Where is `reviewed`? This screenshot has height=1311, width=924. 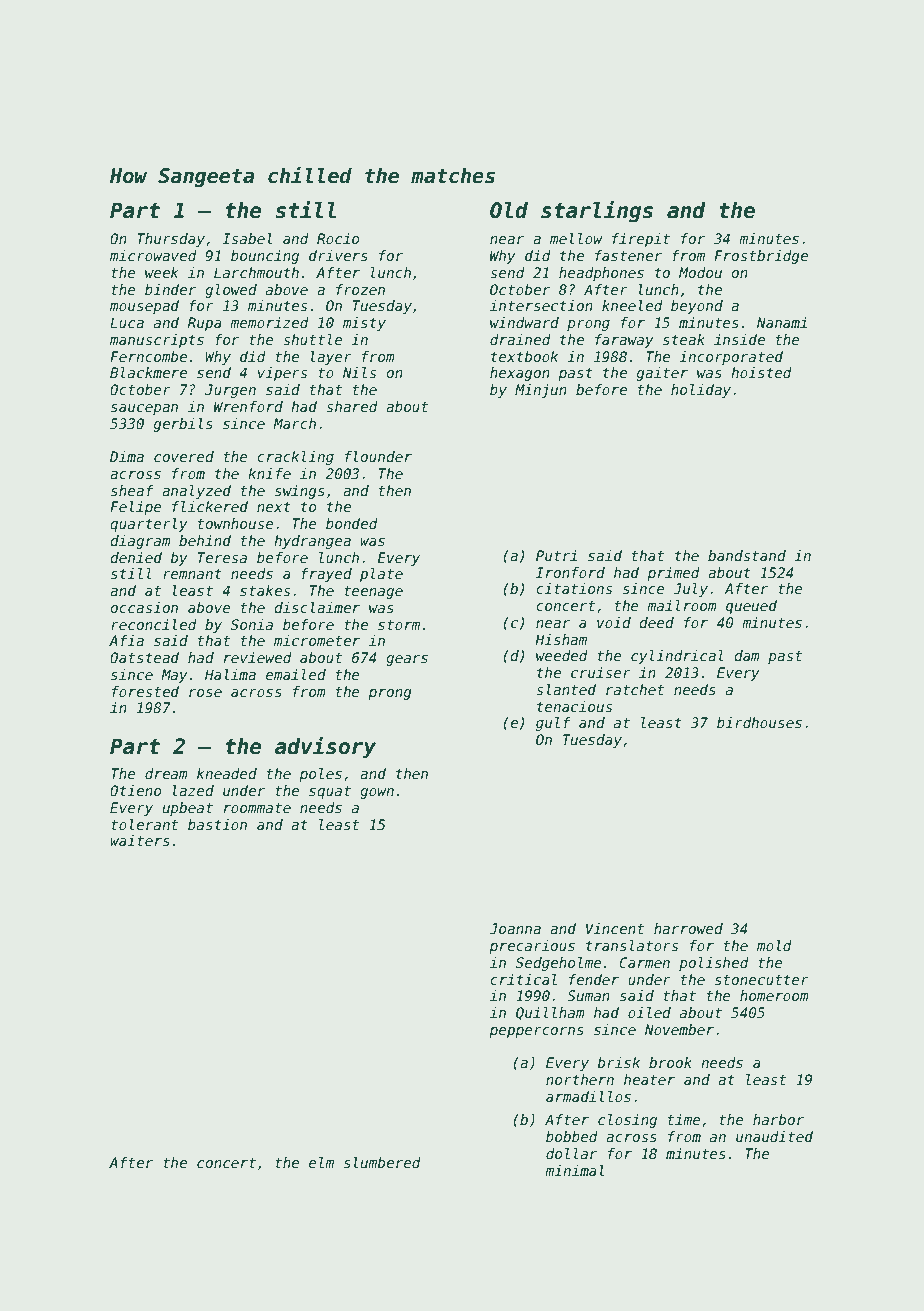
reviewed is located at coordinates (258, 657).
